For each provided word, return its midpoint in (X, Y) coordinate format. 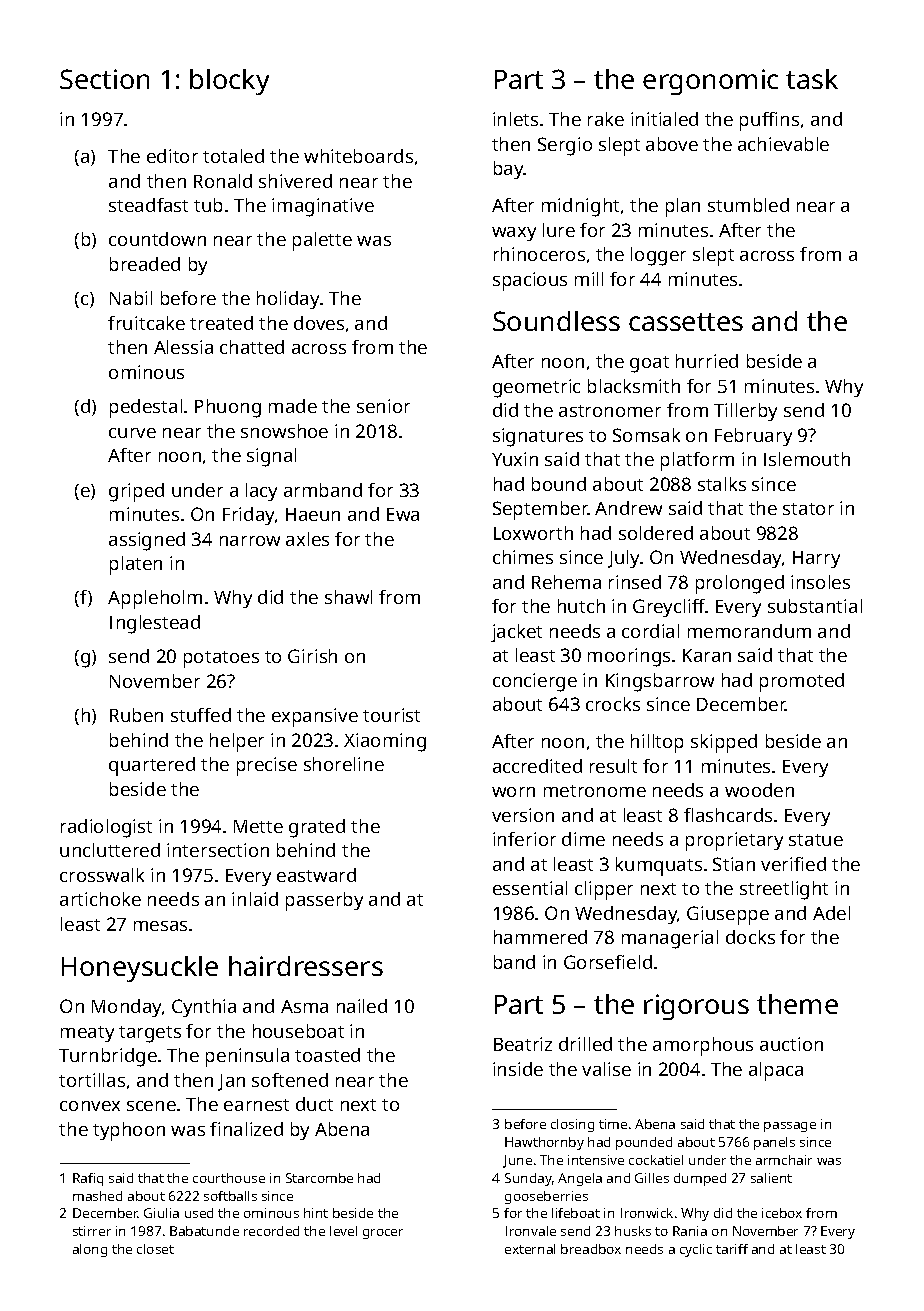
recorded (271, 1231)
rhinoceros (539, 254)
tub (208, 205)
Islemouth (807, 459)
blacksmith (634, 386)
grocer (383, 1234)
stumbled (748, 205)
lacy (261, 492)
